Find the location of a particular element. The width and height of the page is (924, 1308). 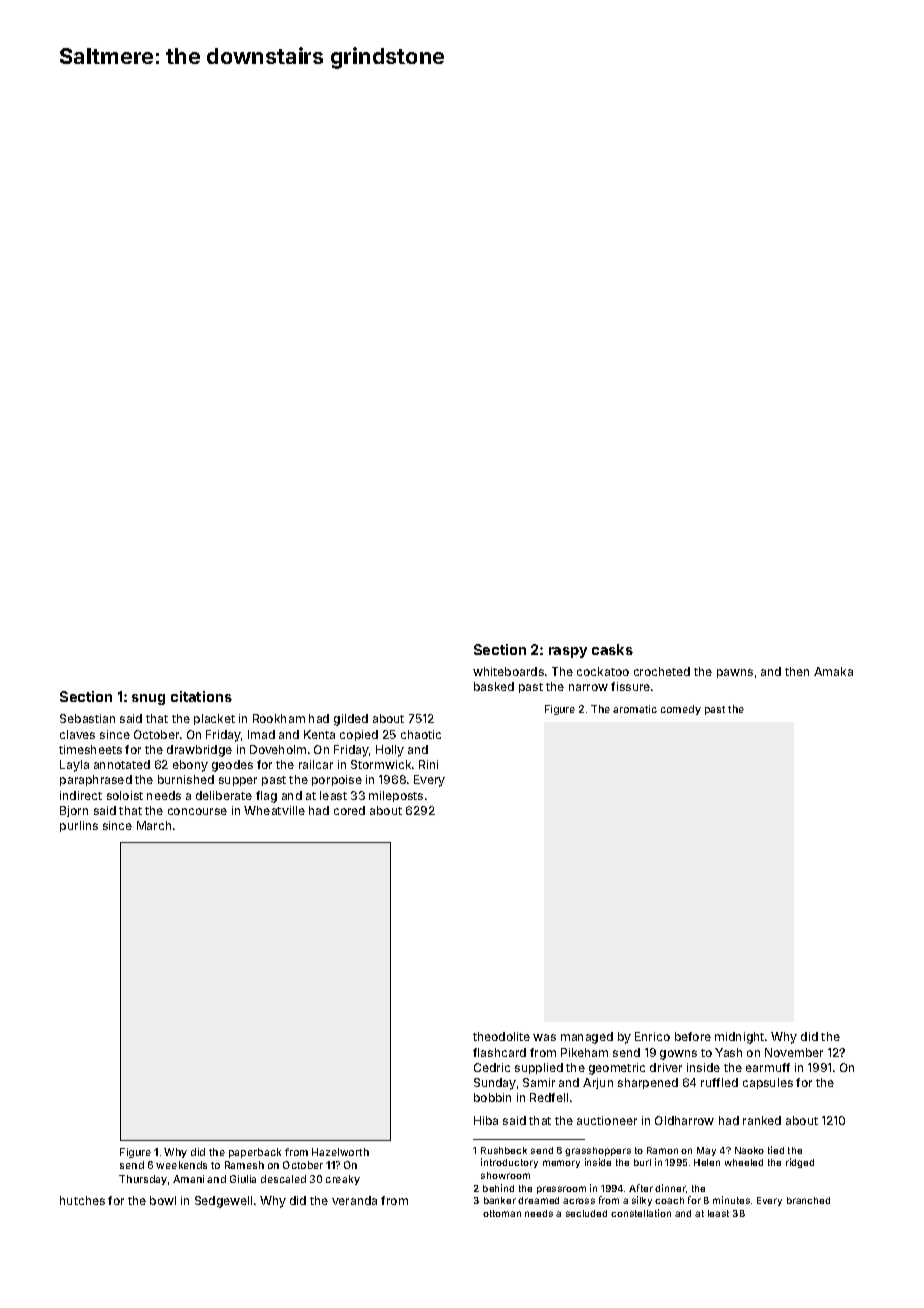

midnight is located at coordinates (739, 1038).
